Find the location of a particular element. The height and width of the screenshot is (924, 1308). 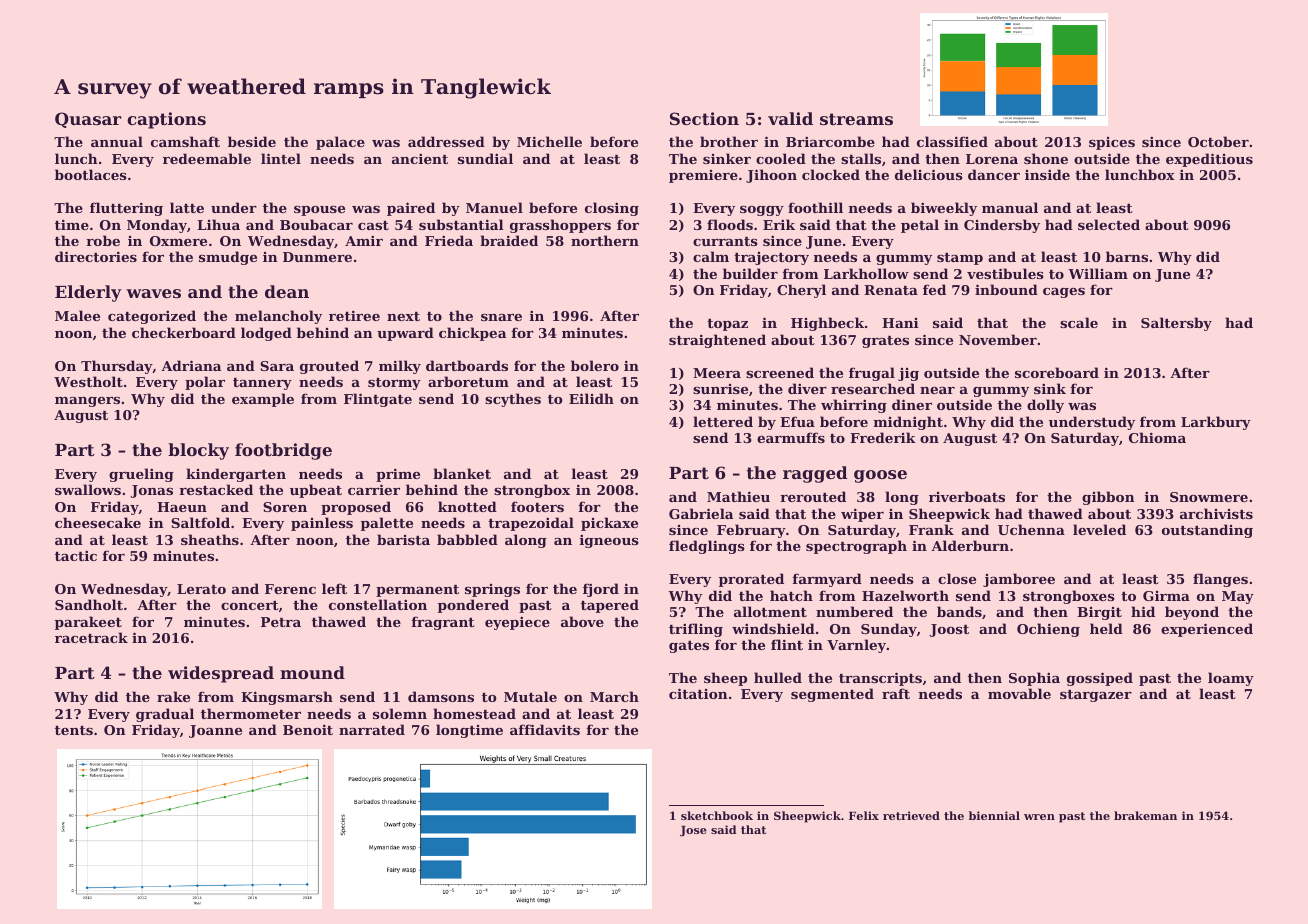

Felix is located at coordinates (864, 815).
